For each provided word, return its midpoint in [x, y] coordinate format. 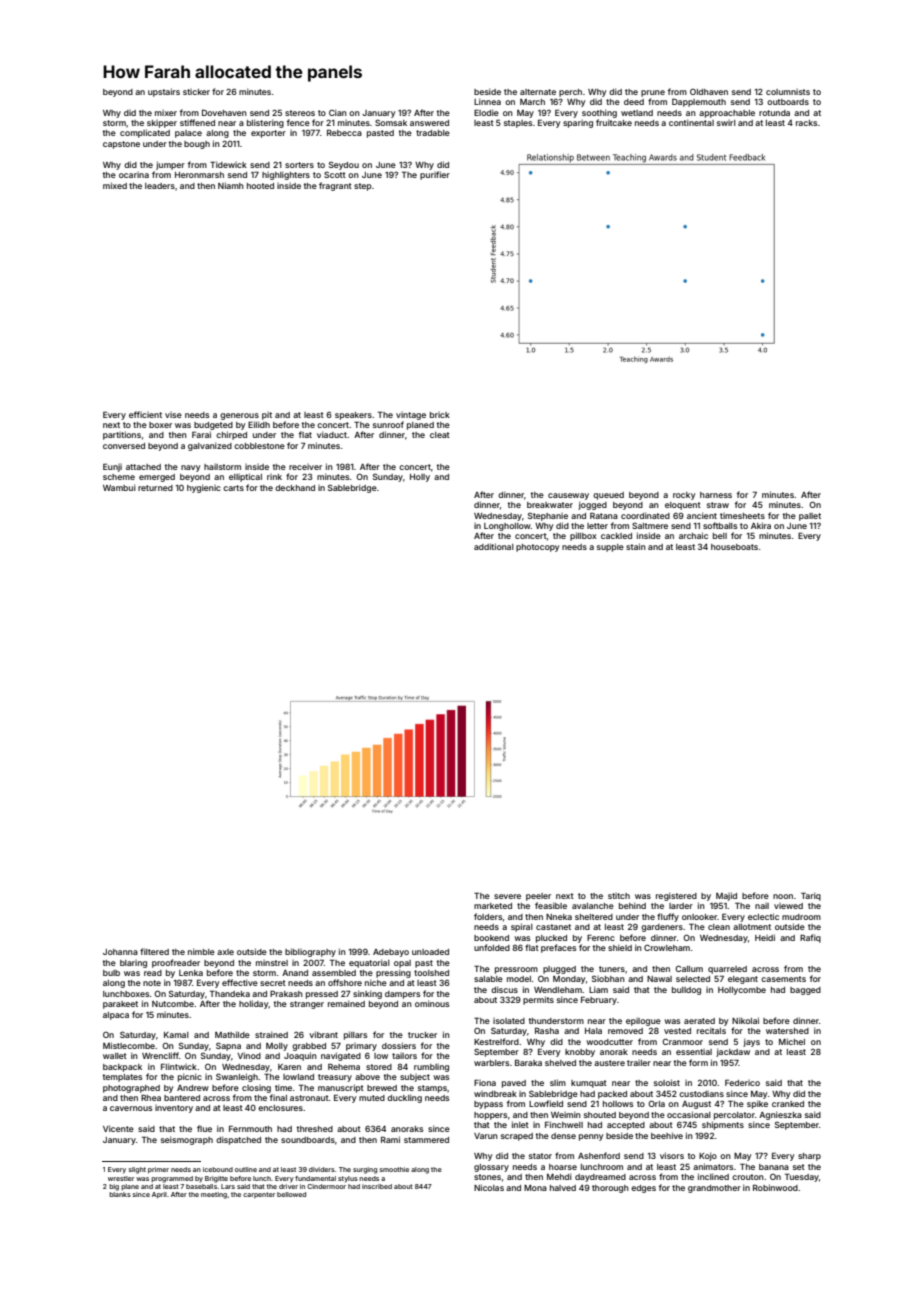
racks [806, 123]
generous [239, 416]
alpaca [116, 1016]
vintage [411, 416]
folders [488, 916]
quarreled [727, 970]
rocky [684, 496]
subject [415, 1078]
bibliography [310, 952]
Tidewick [228, 164]
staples [518, 124]
